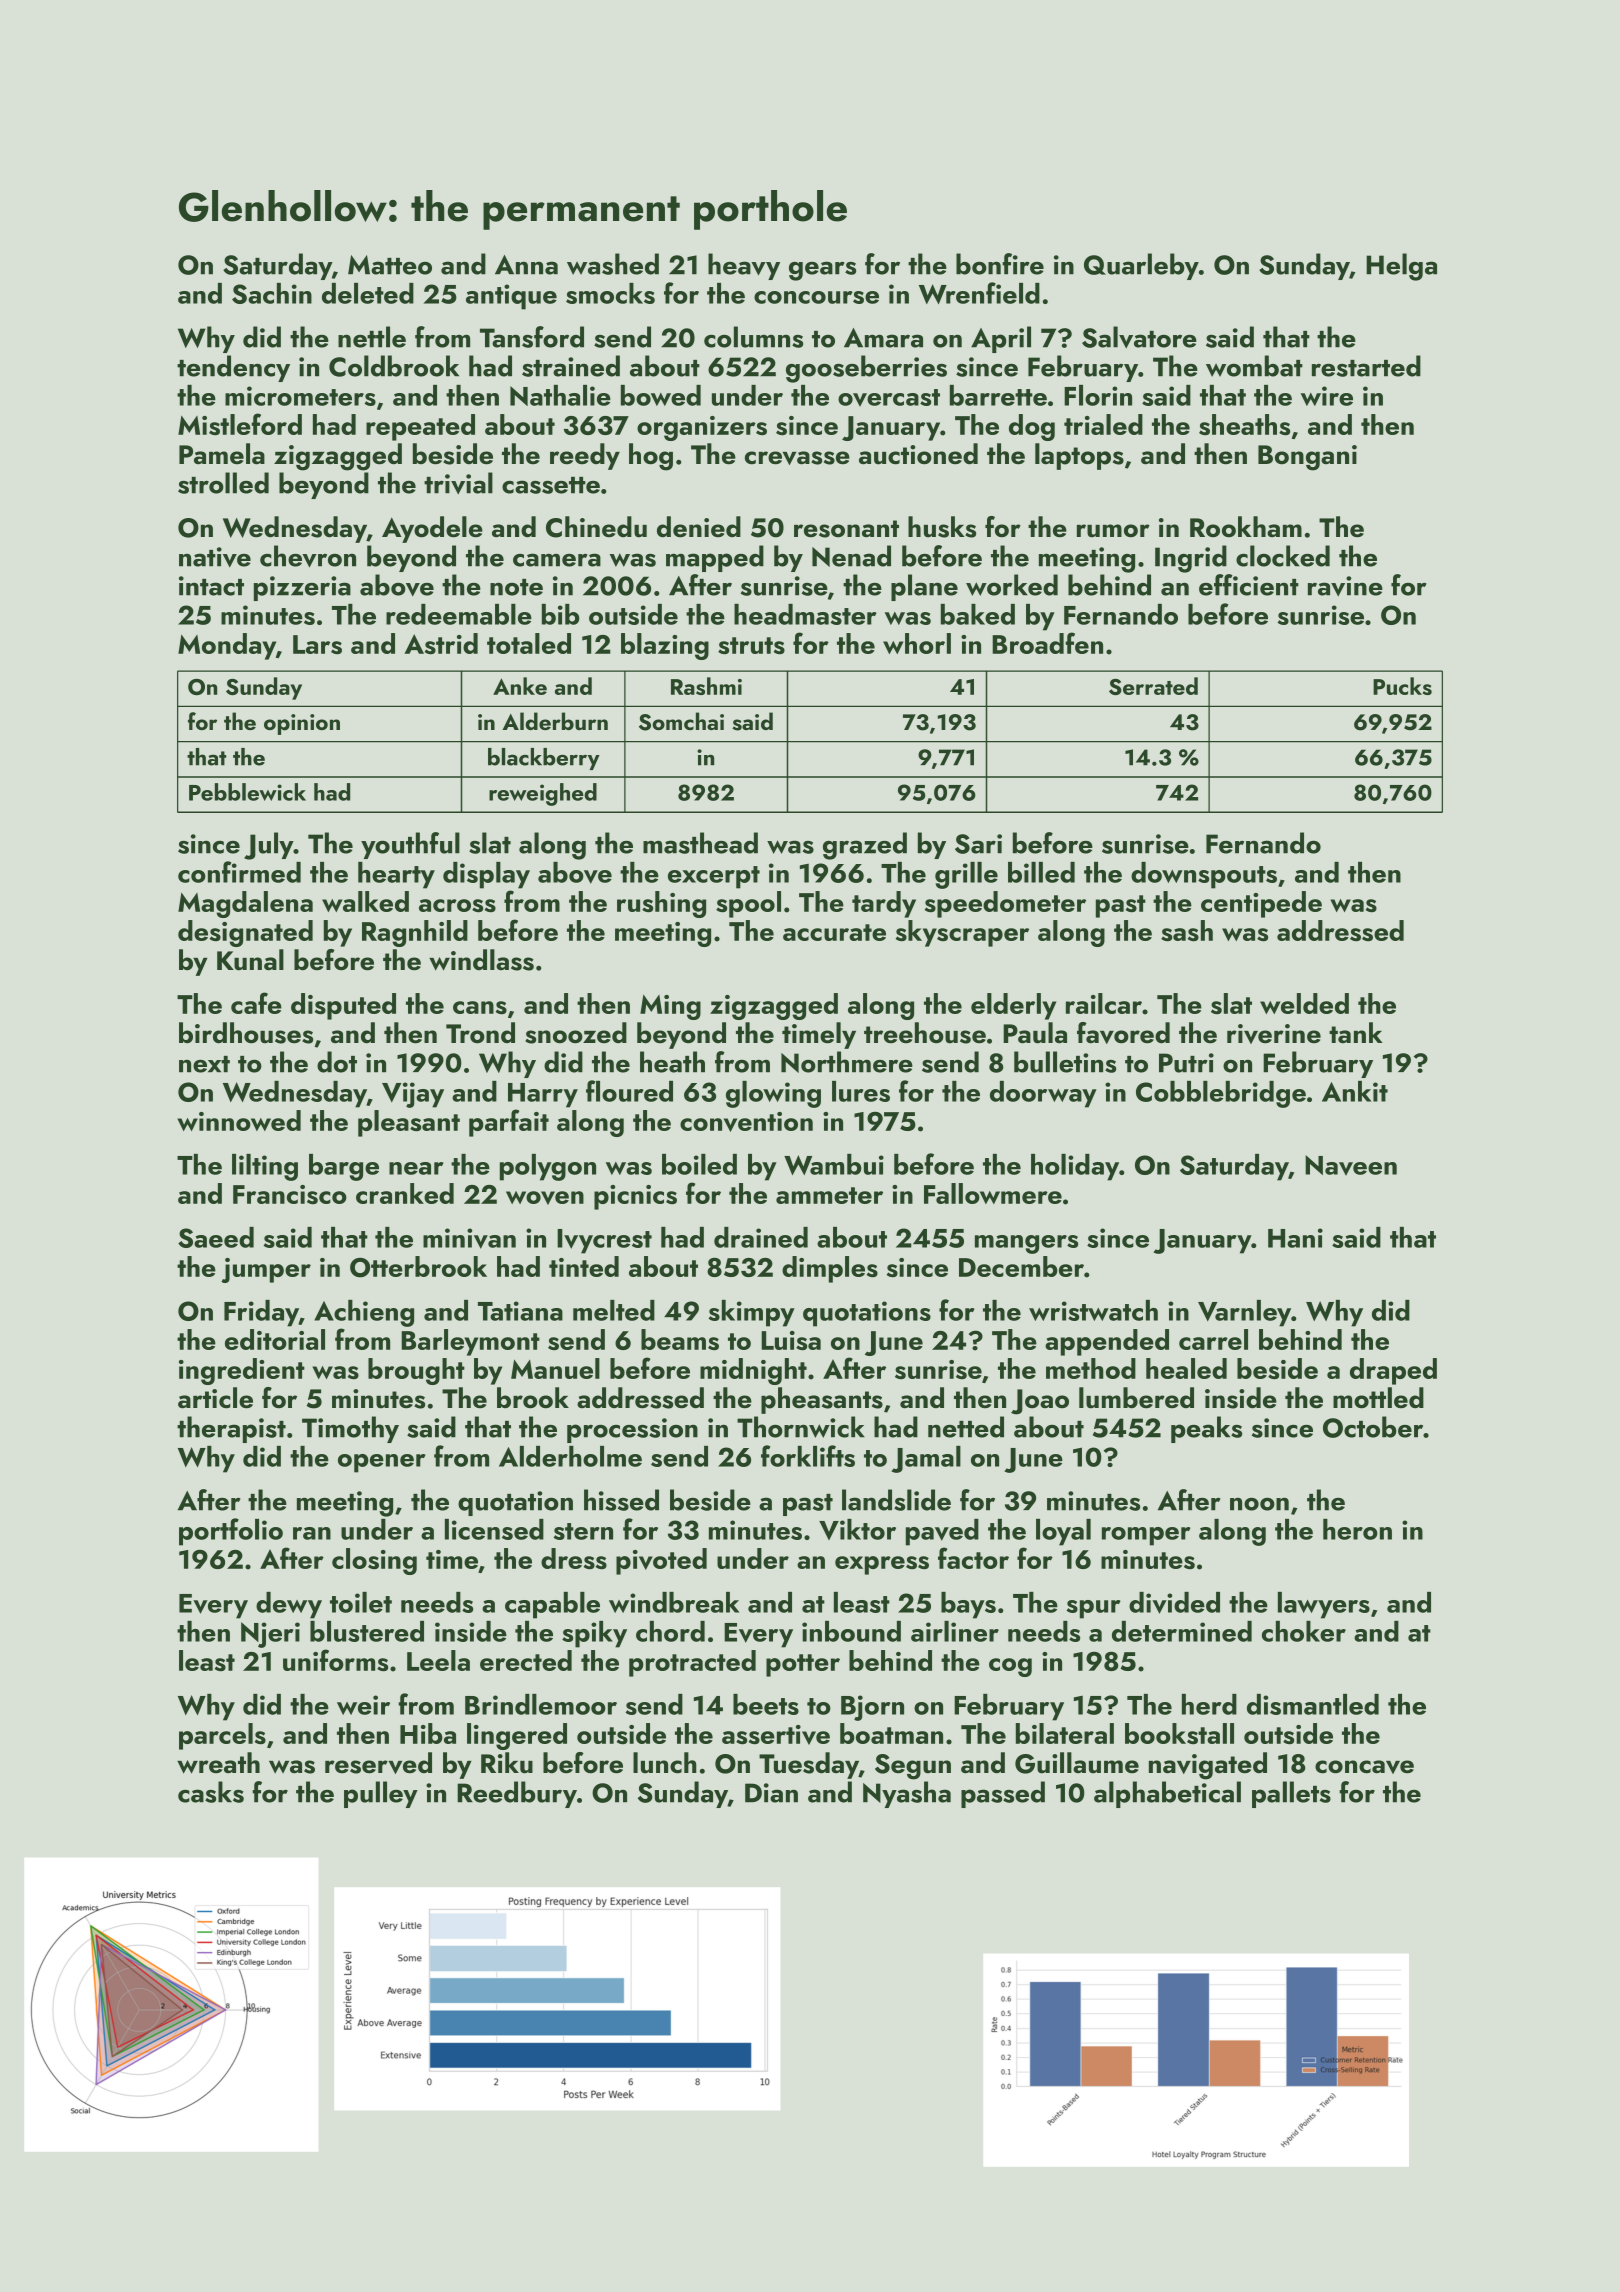 The width and height of the image is (1620, 2292). I want to click on Alderholme, so click(570, 1456).
